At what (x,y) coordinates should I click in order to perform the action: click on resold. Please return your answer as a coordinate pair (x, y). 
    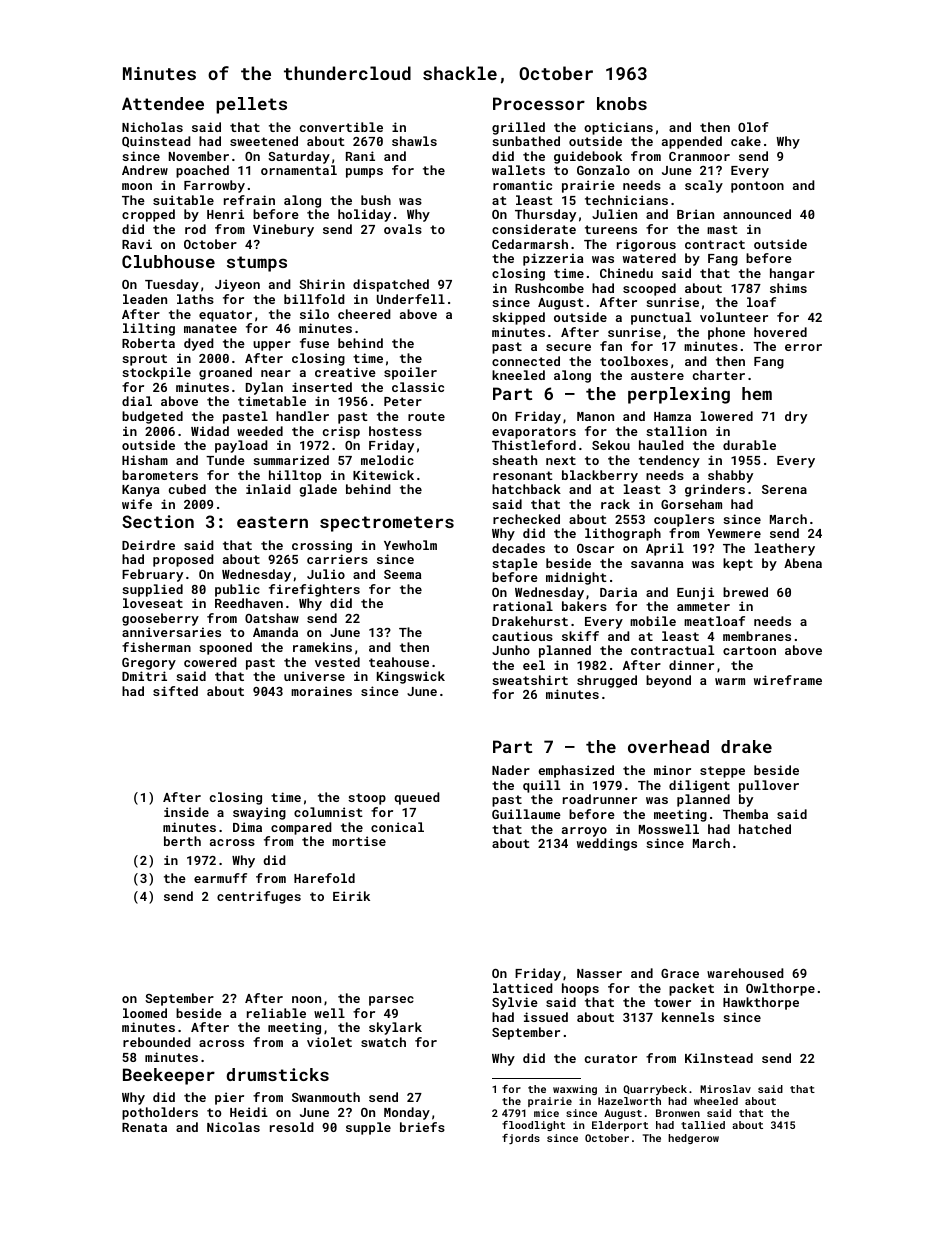
    Looking at the image, I should click on (292, 1127).
